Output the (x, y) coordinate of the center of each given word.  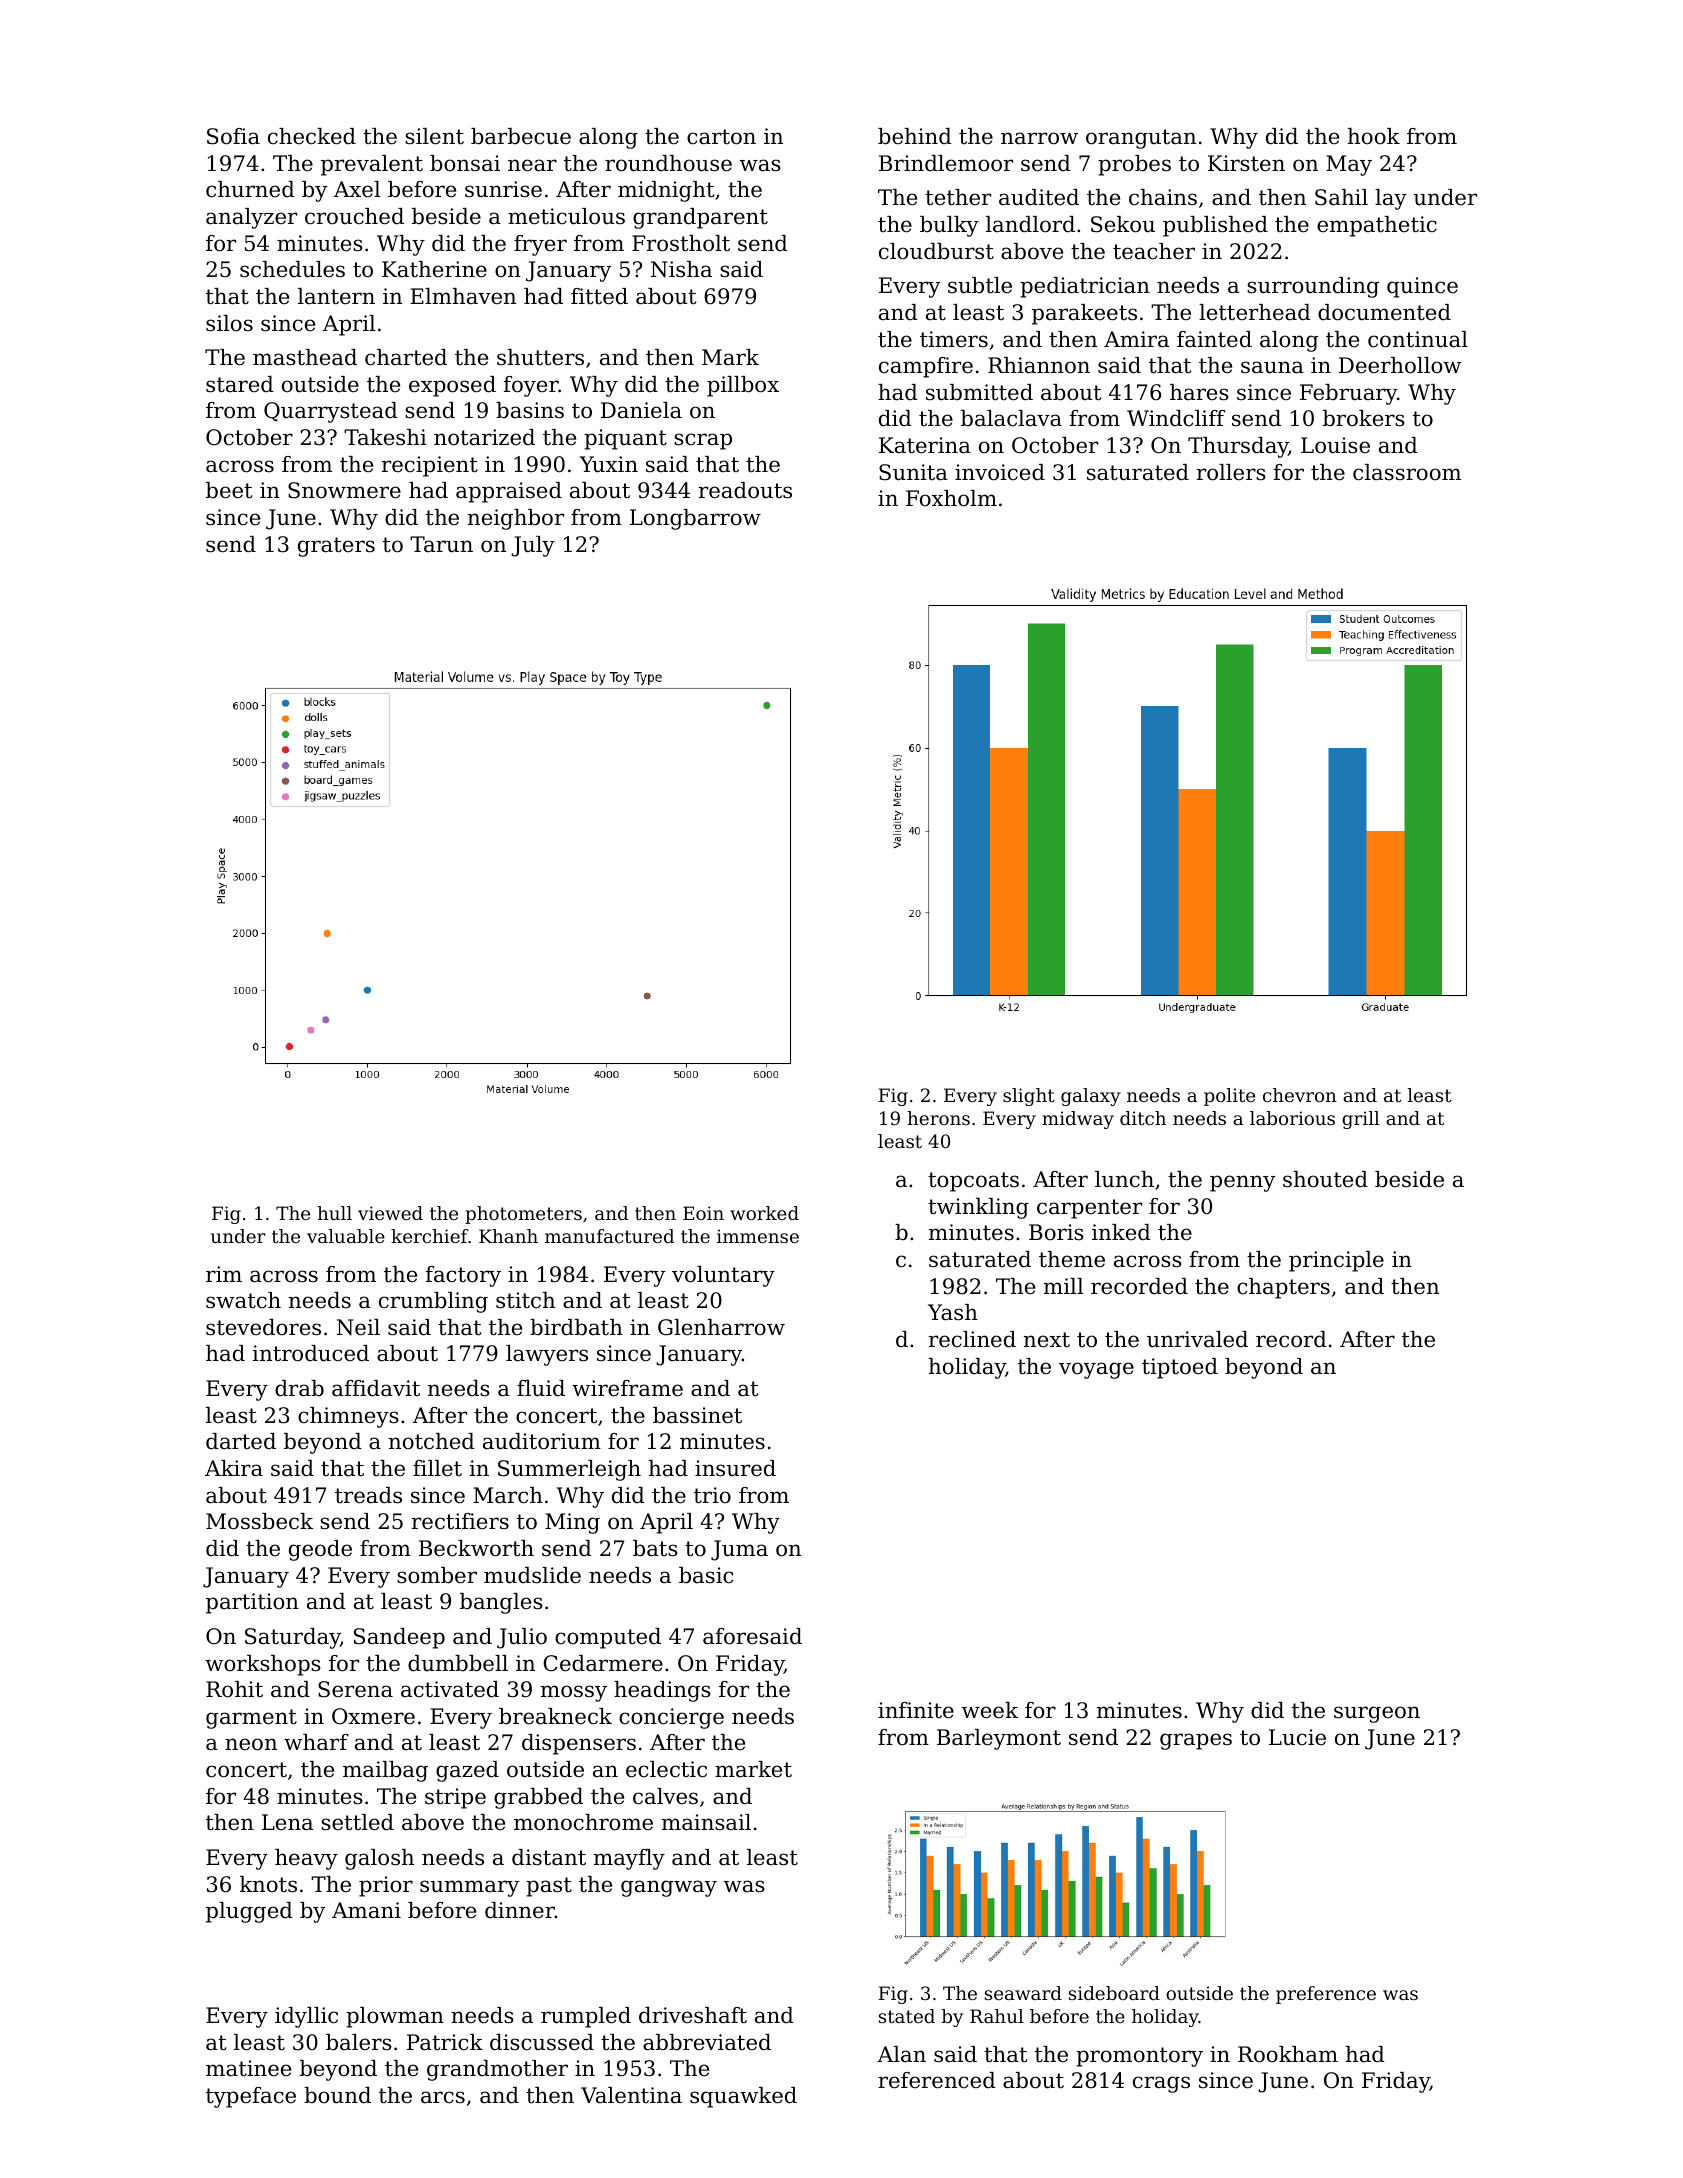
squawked (743, 2097)
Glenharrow (721, 1327)
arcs (443, 2097)
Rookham (1288, 2054)
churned (250, 189)
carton (721, 137)
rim (224, 1274)
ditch (1143, 1118)
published (1215, 226)
